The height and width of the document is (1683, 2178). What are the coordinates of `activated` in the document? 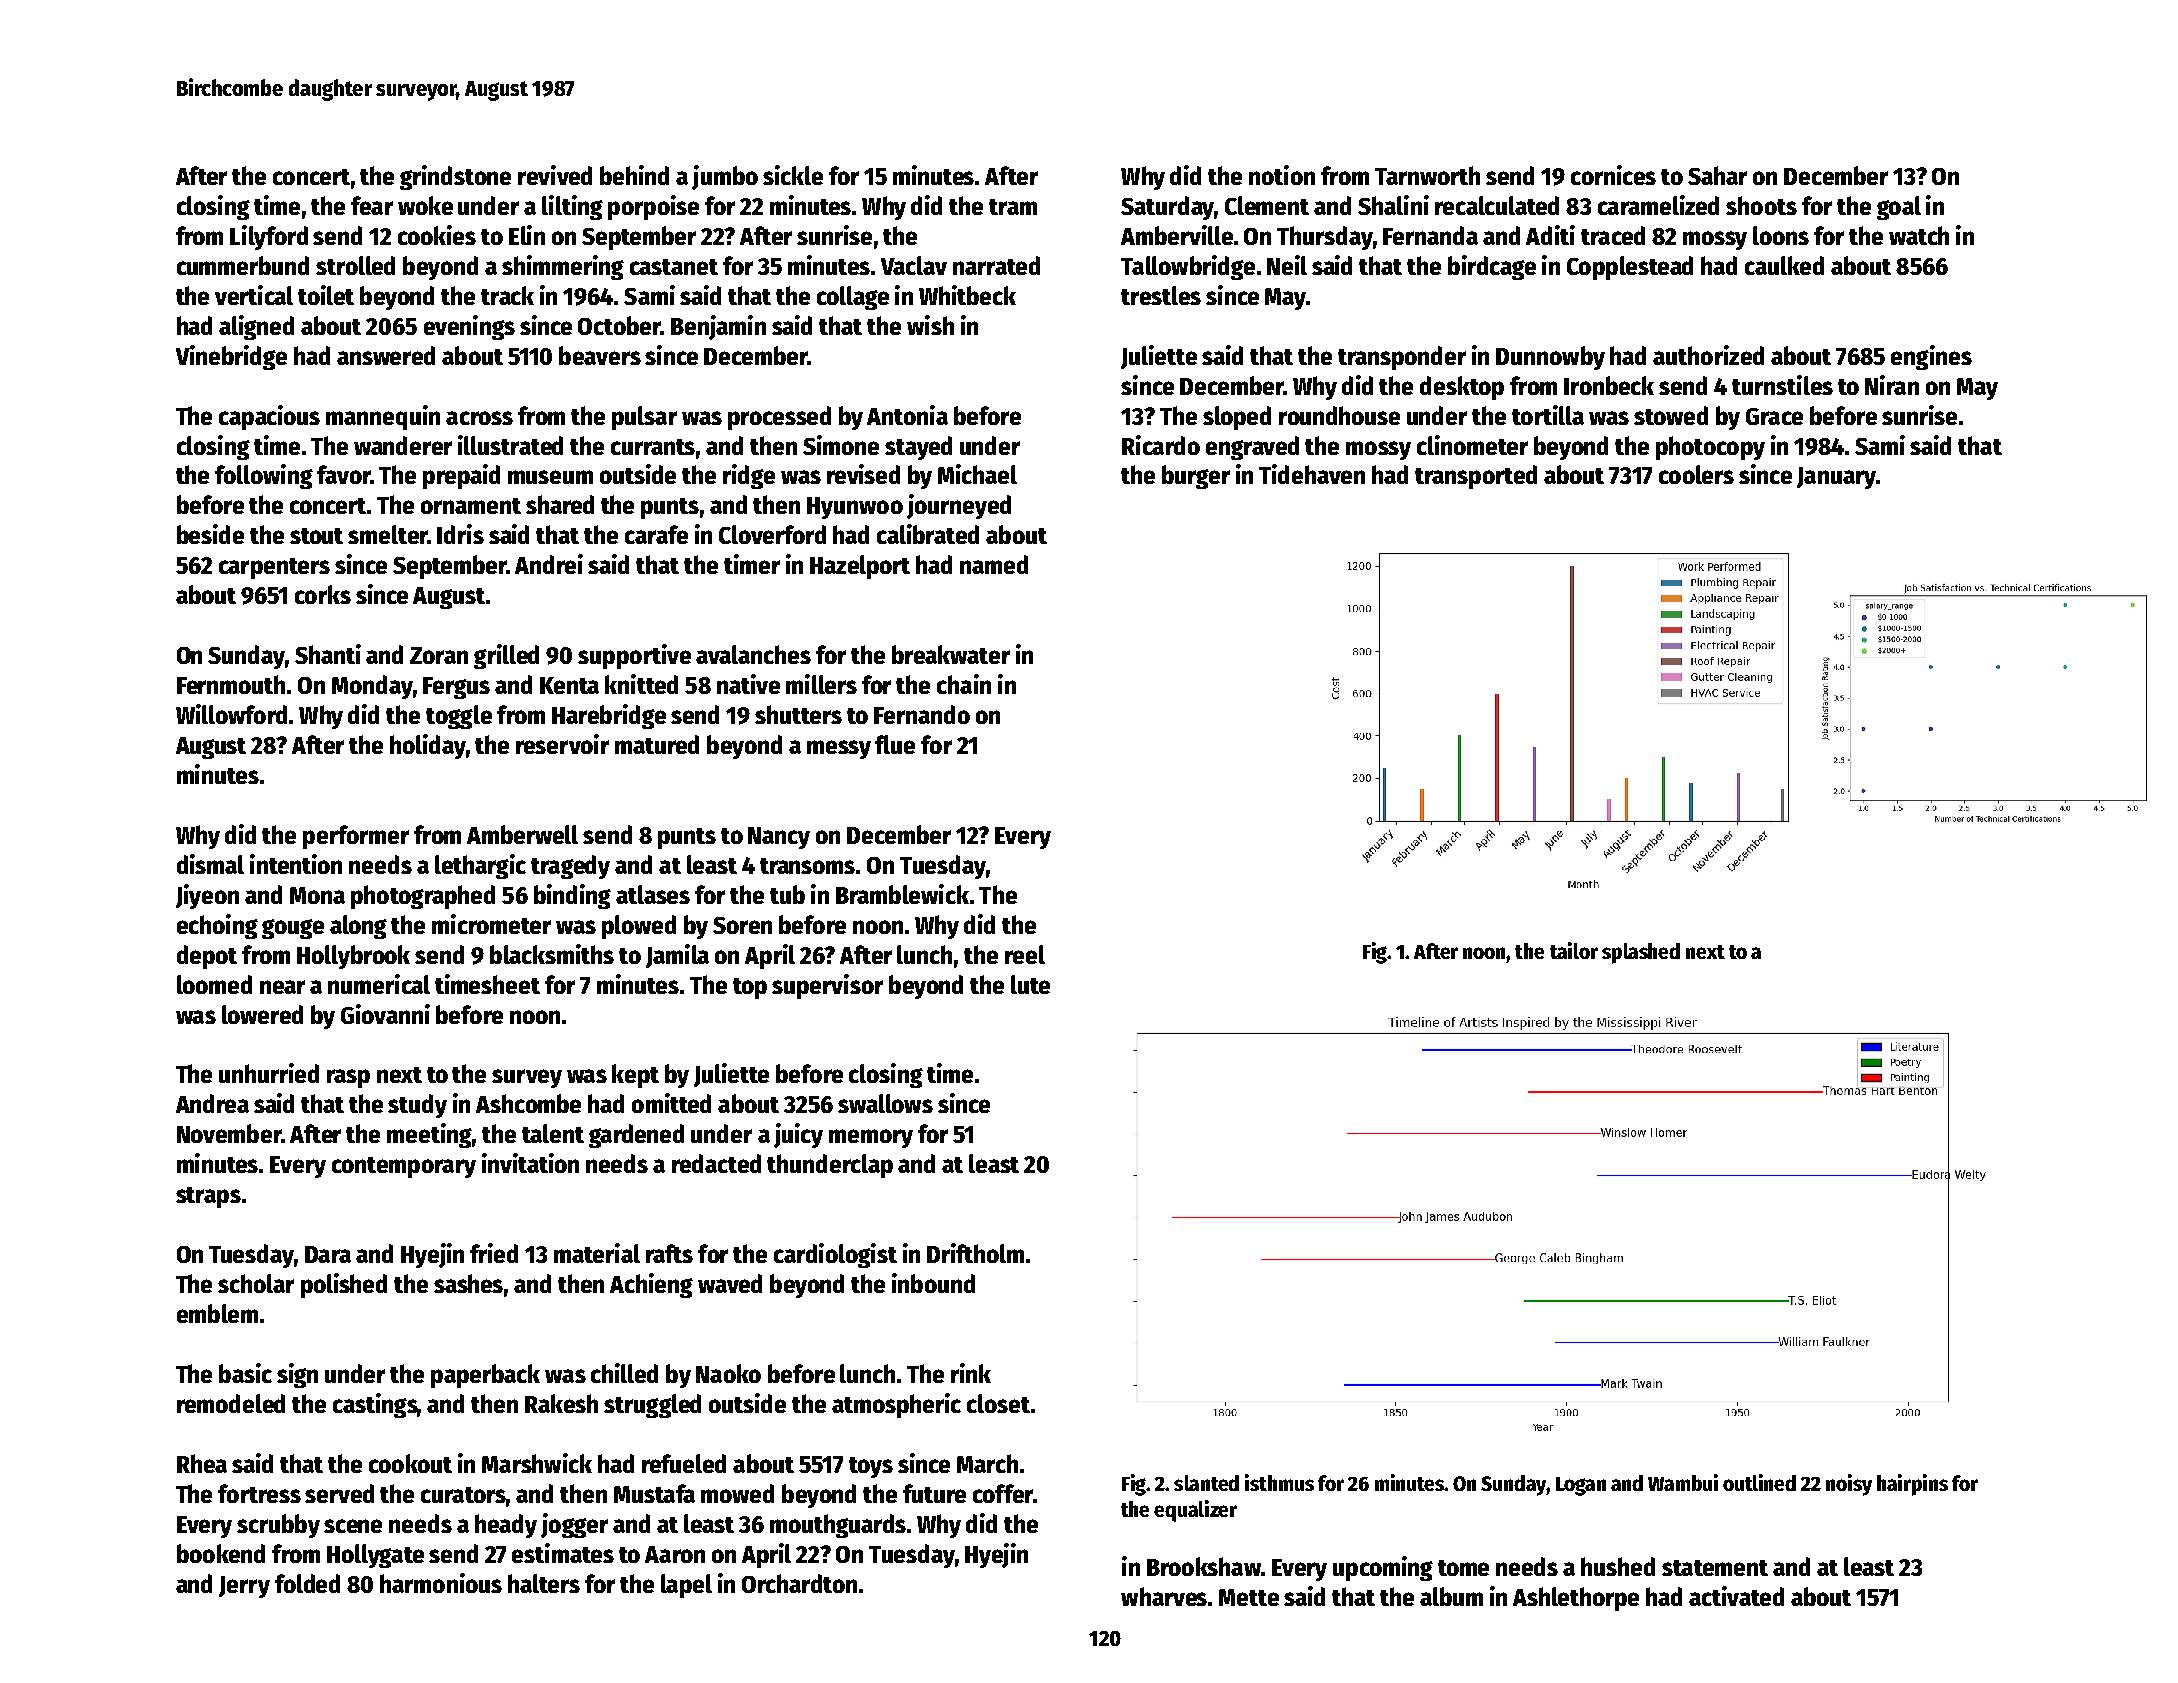 It's located at (1736, 1596).
